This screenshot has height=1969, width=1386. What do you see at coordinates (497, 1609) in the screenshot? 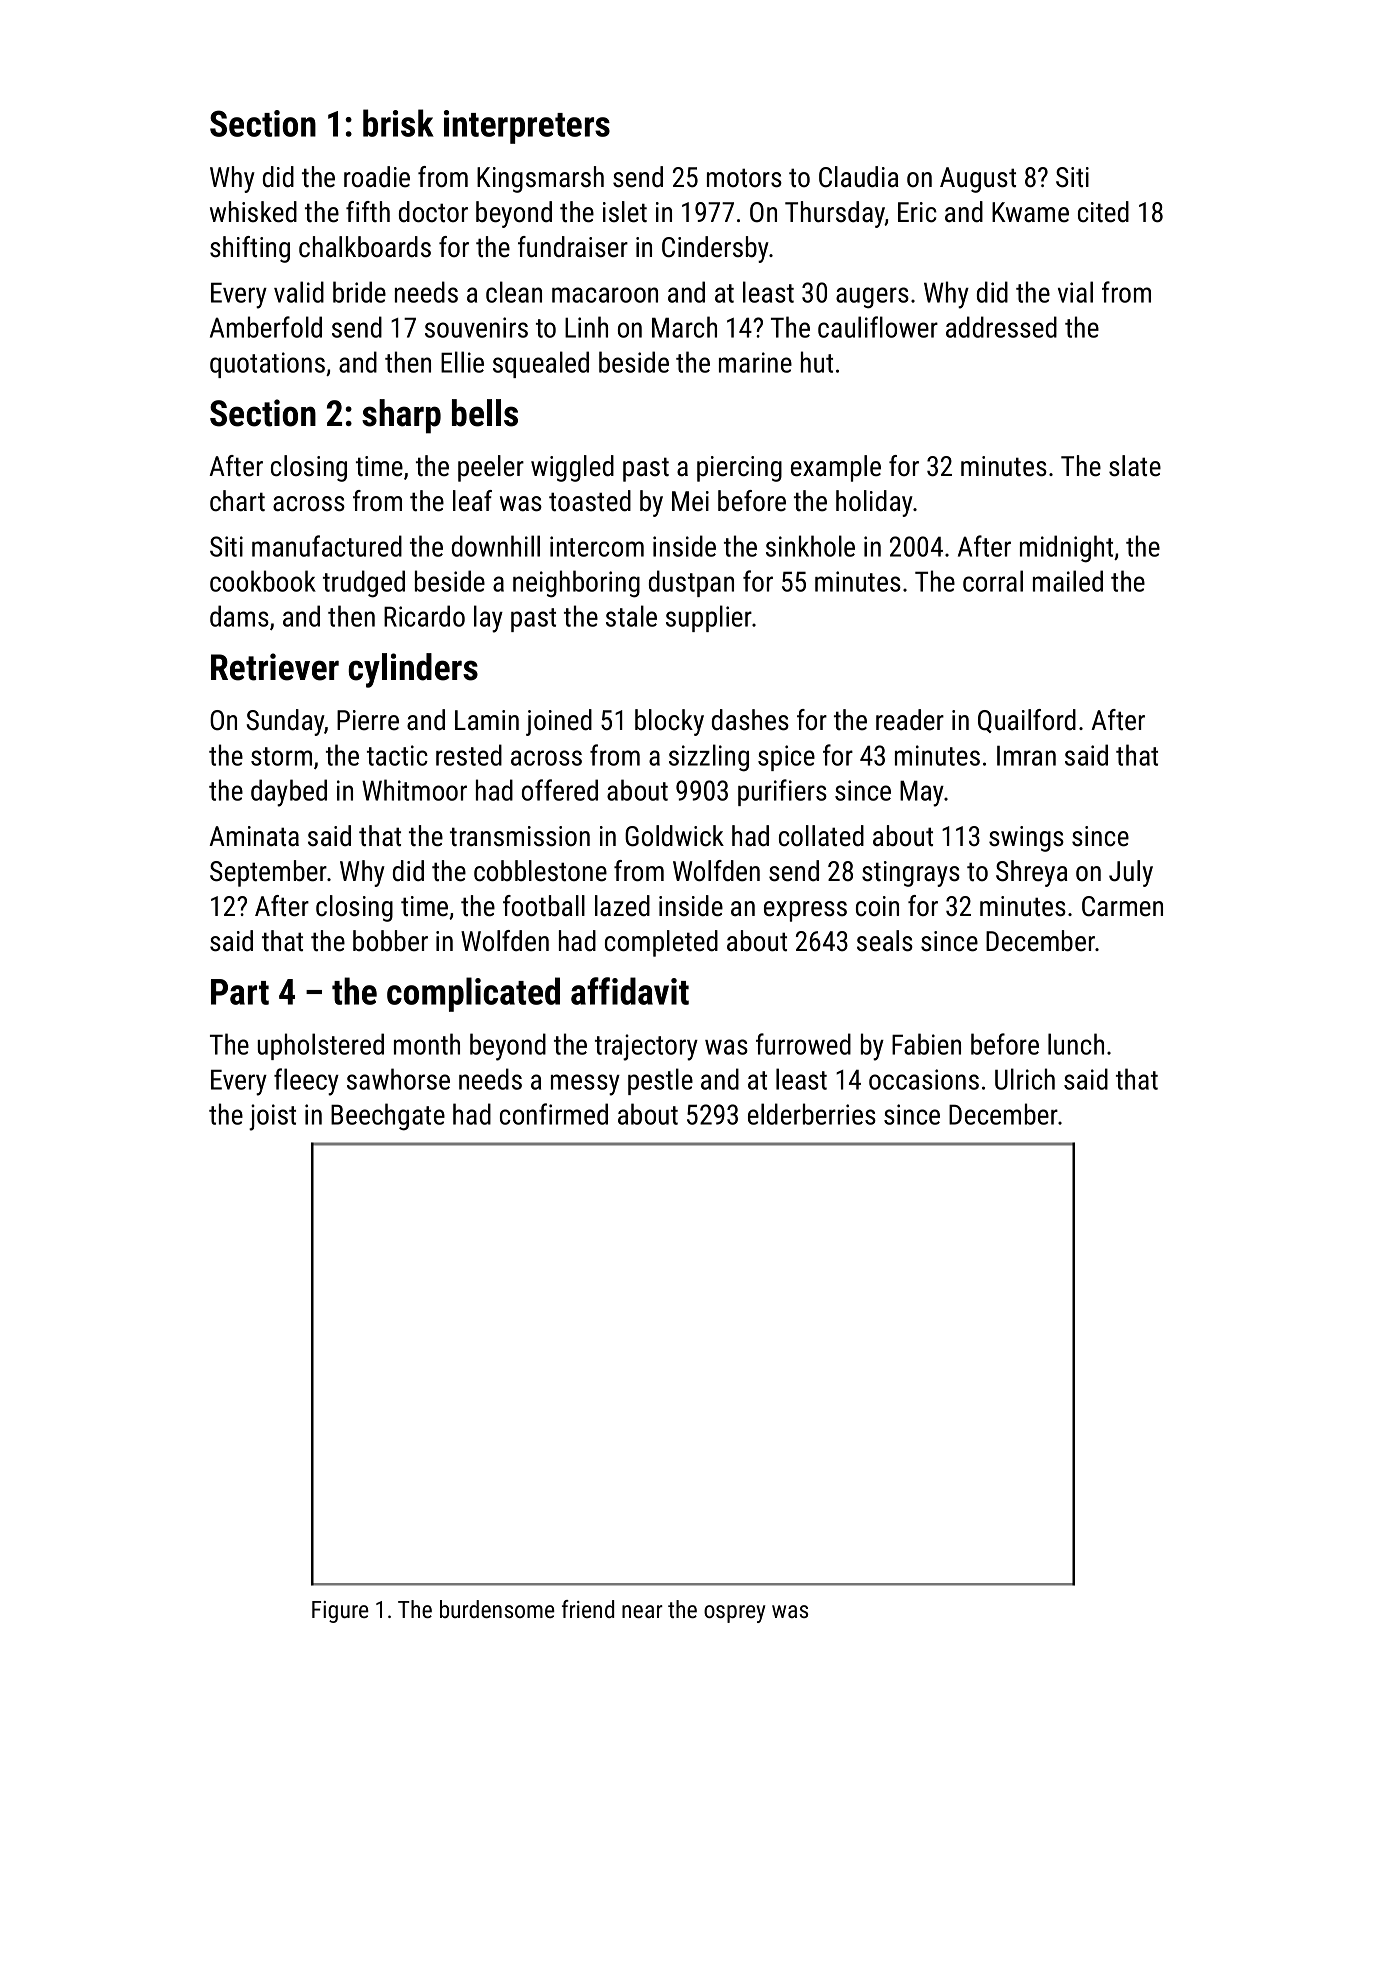
I see `burdensome` at bounding box center [497, 1609].
